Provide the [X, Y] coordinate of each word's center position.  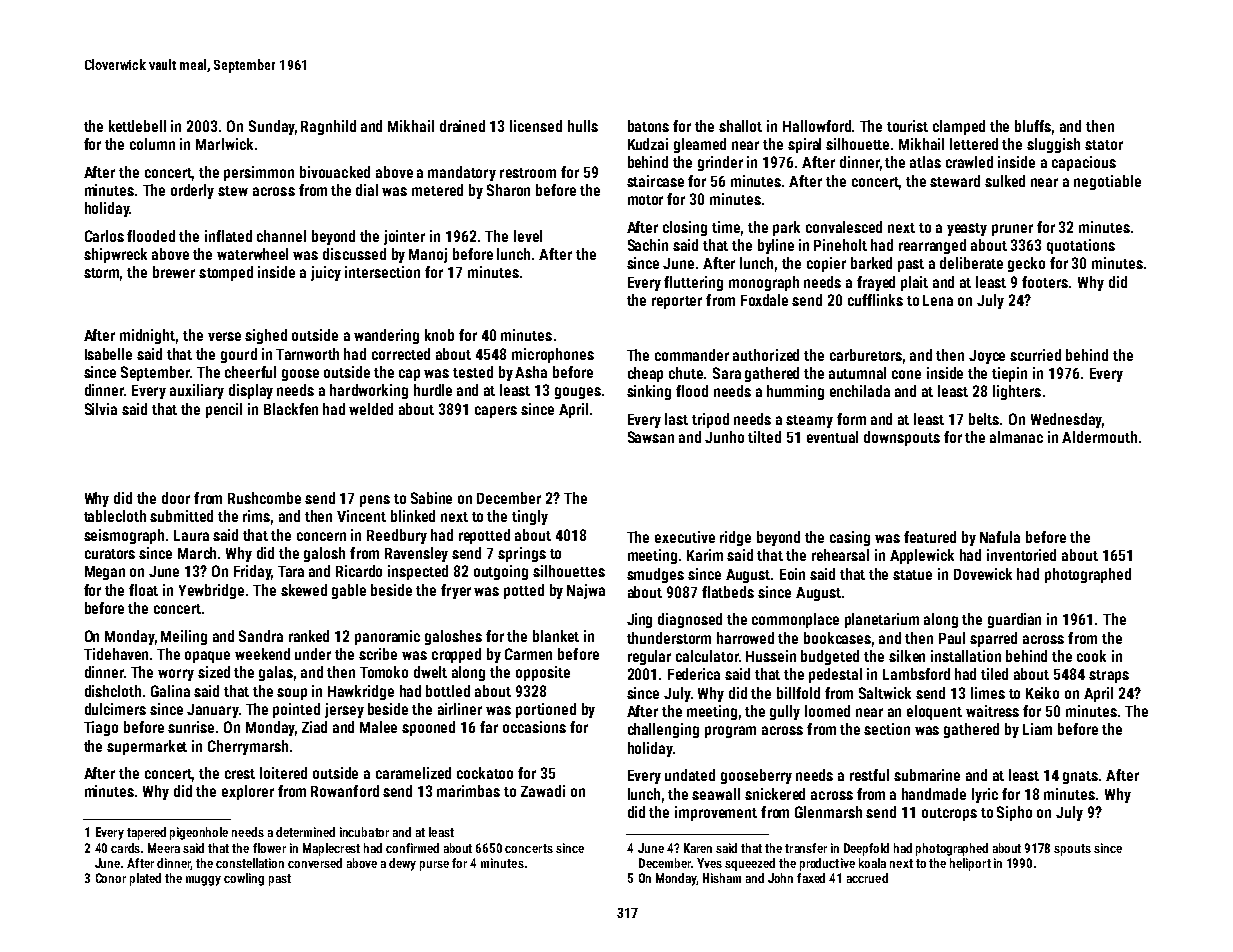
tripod [710, 420]
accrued [867, 878]
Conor [111, 878]
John [780, 878]
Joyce [987, 357]
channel [281, 236]
